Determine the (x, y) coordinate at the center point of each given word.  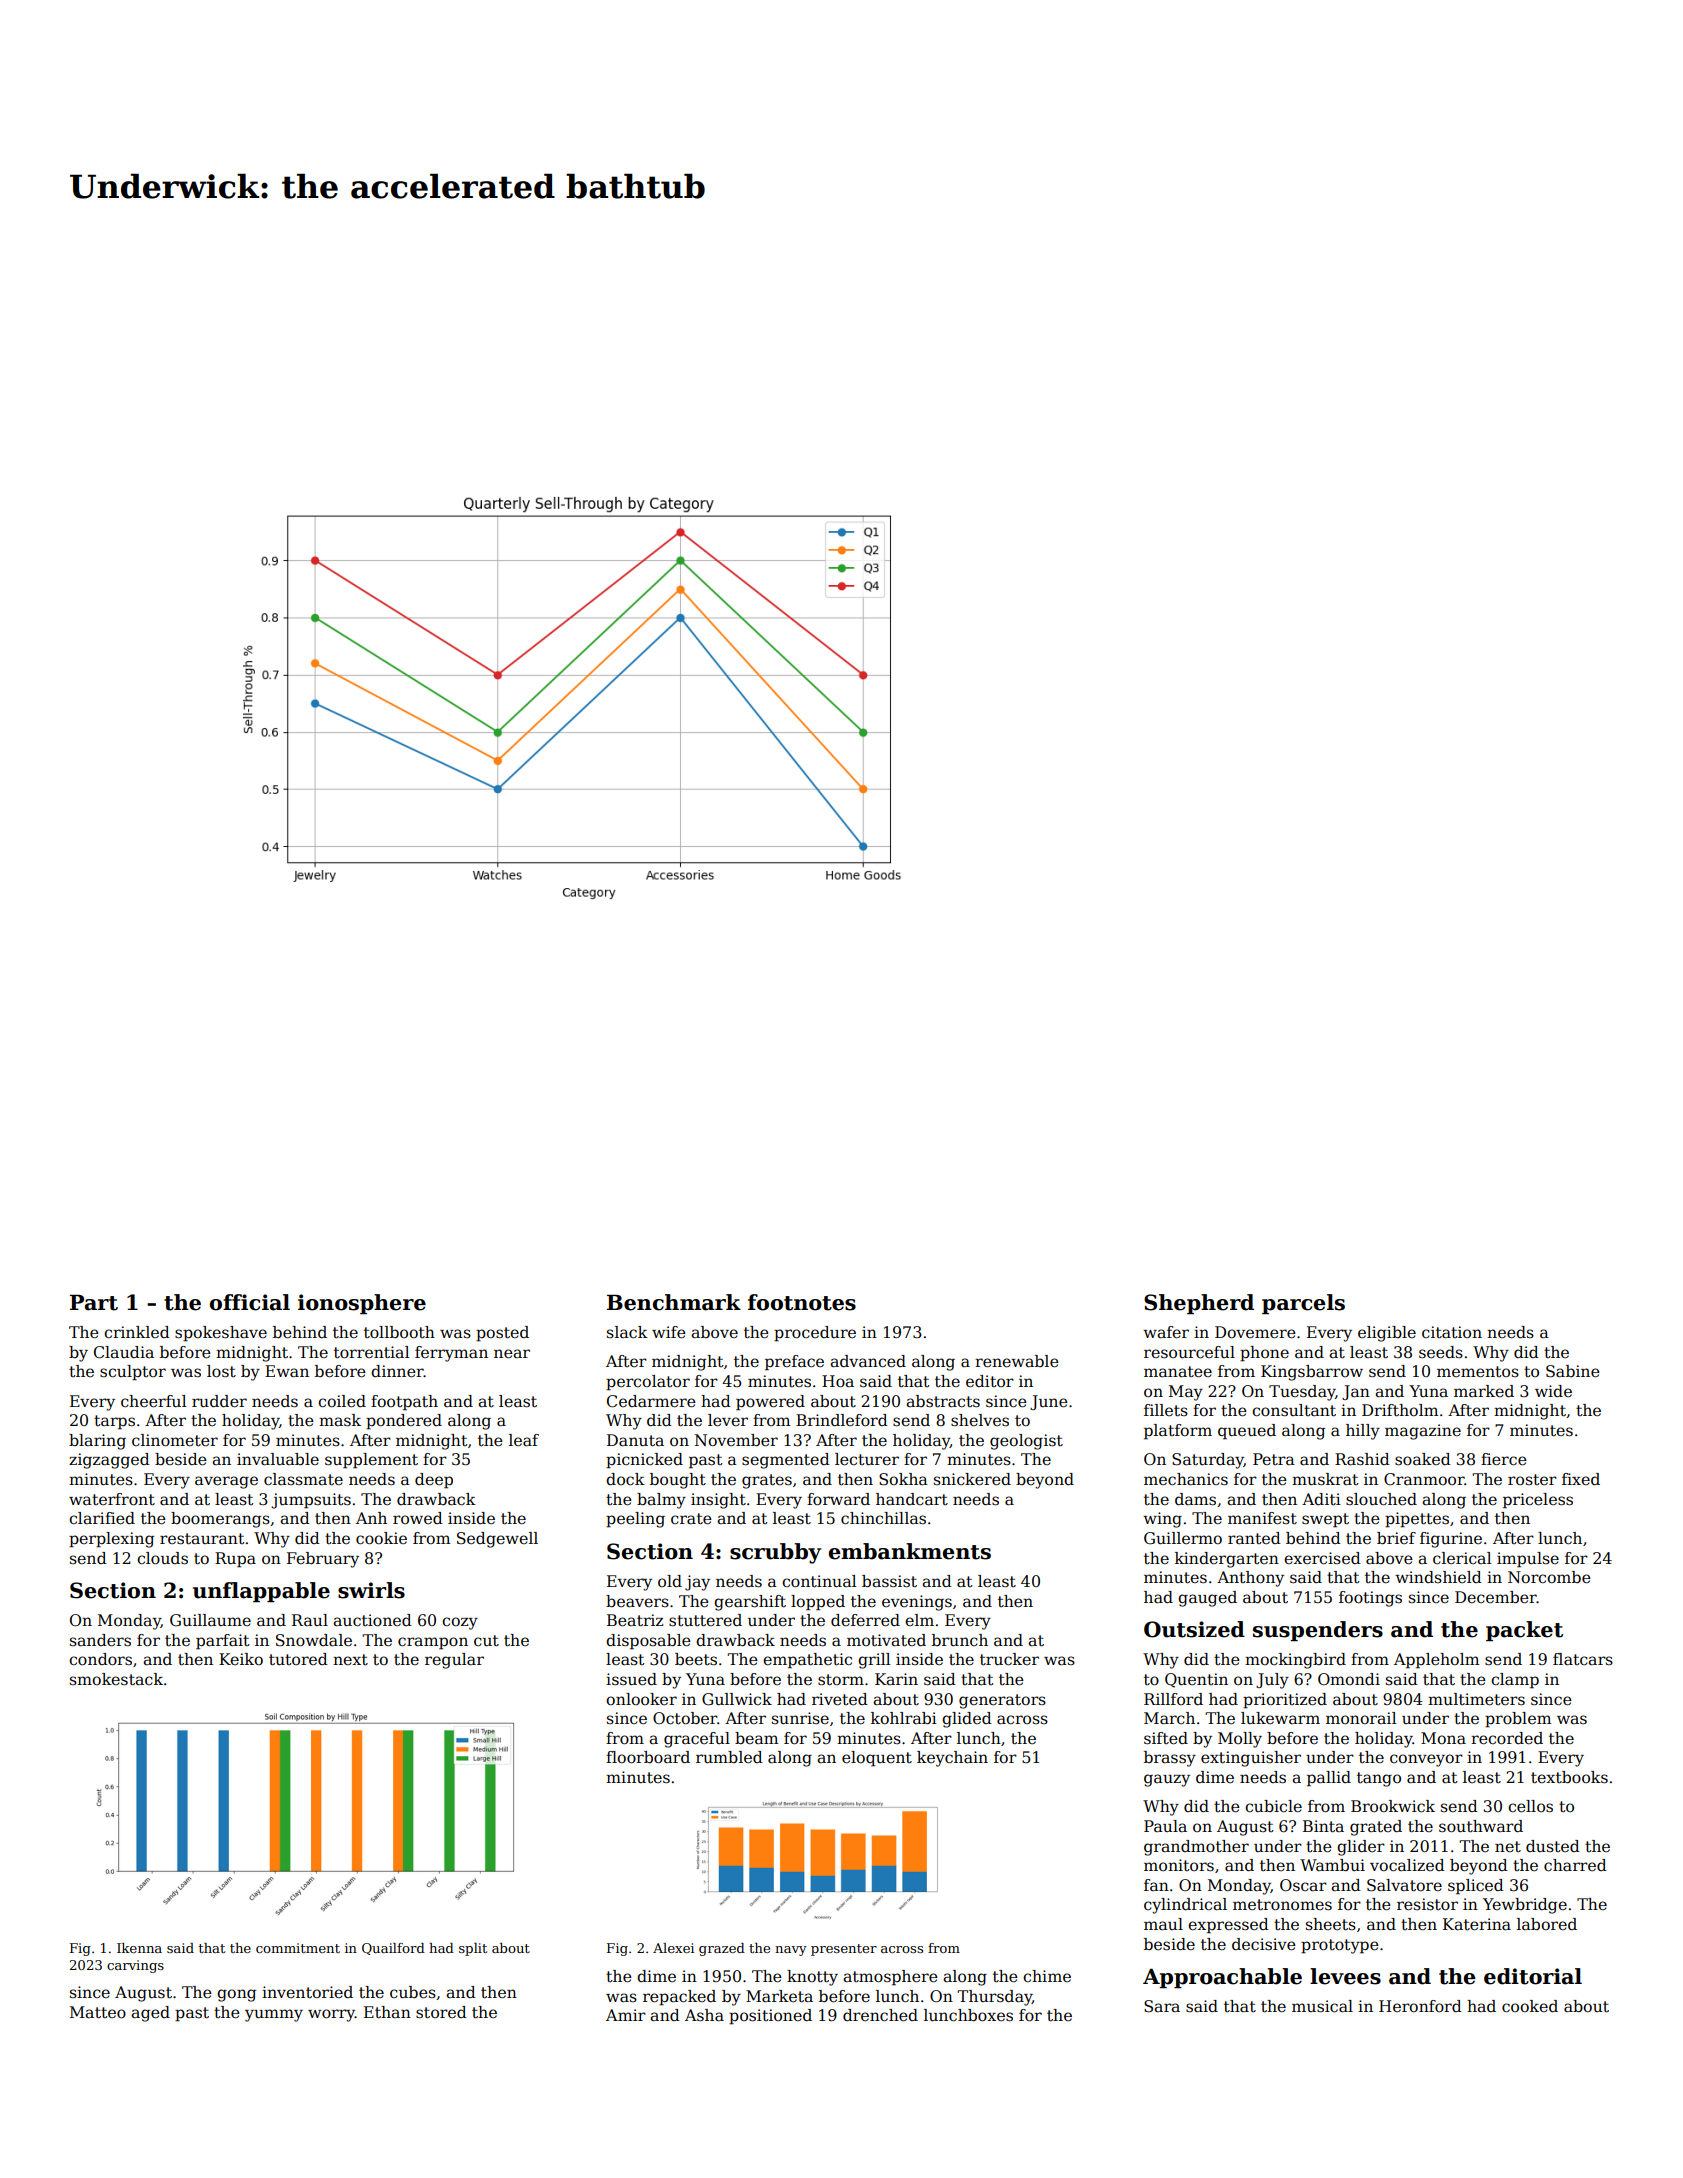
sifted (1166, 1738)
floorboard (648, 1757)
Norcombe (1549, 1577)
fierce (1504, 1459)
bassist (889, 1581)
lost (221, 1371)
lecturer (867, 1459)
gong (236, 1995)
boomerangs (220, 1520)
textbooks (1569, 1777)
